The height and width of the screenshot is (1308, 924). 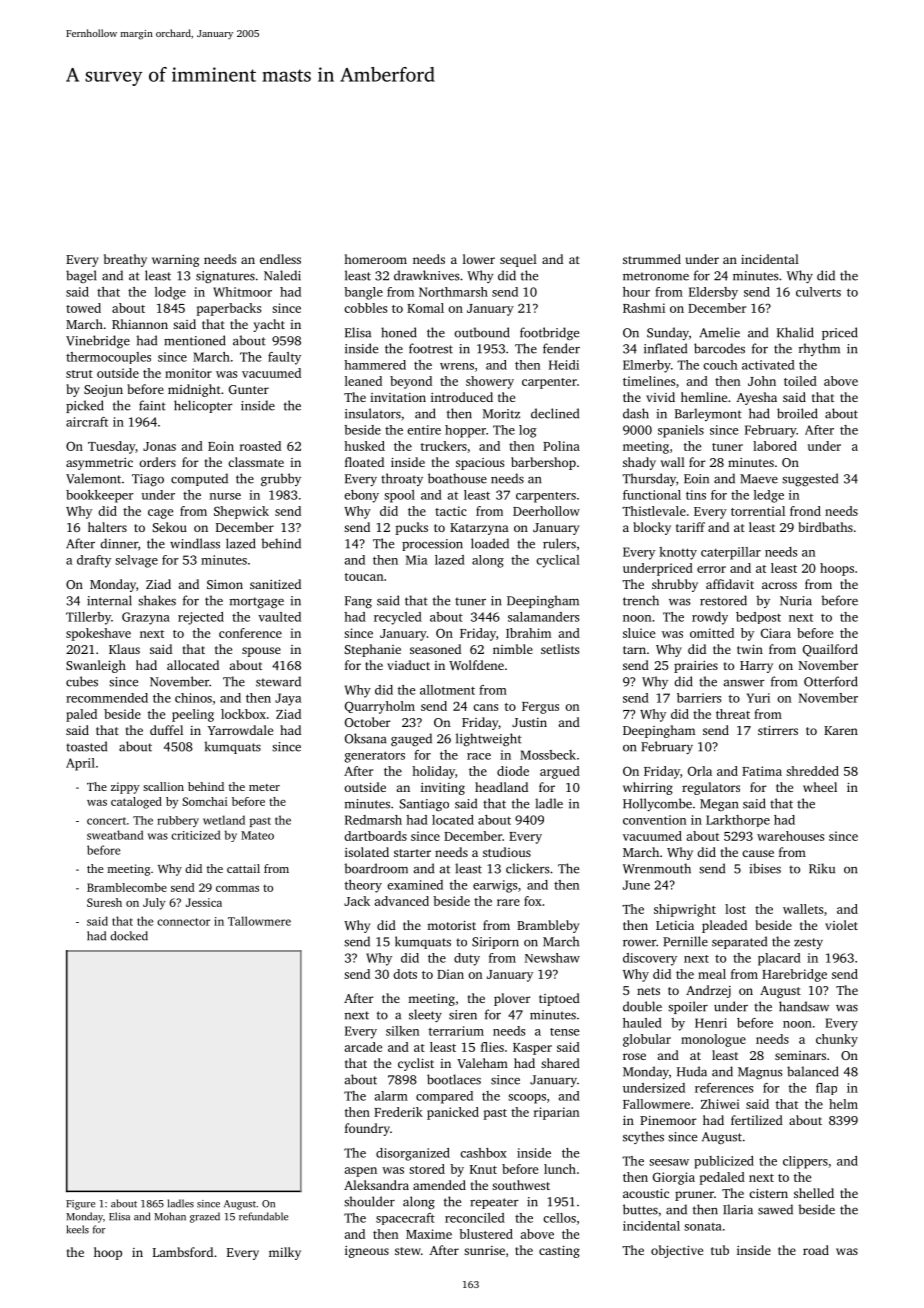 I want to click on Tallowmere, so click(x=259, y=921).
